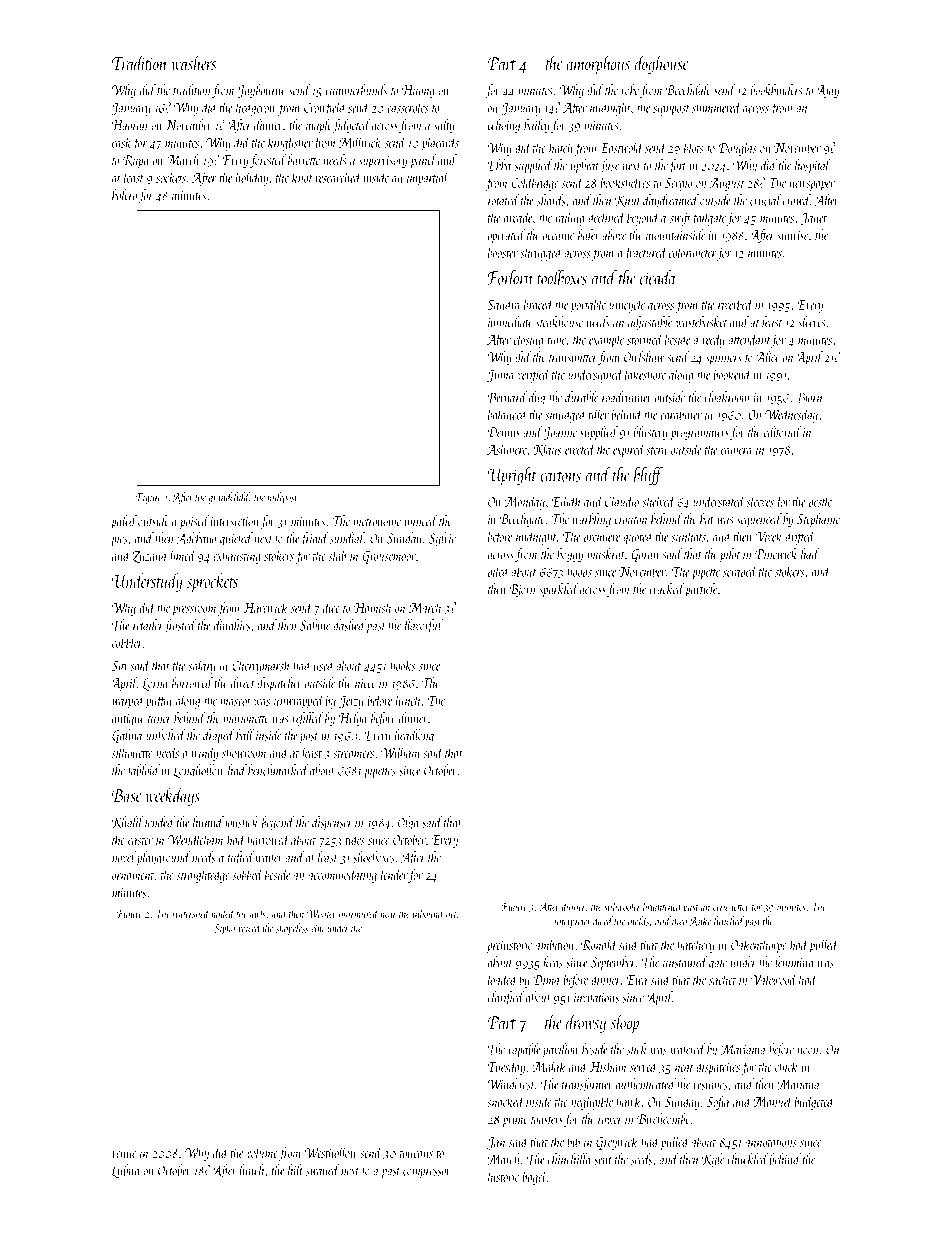 Image resolution: width=952 pixels, height=1233 pixels. I want to click on grandchild, so click(229, 498).
